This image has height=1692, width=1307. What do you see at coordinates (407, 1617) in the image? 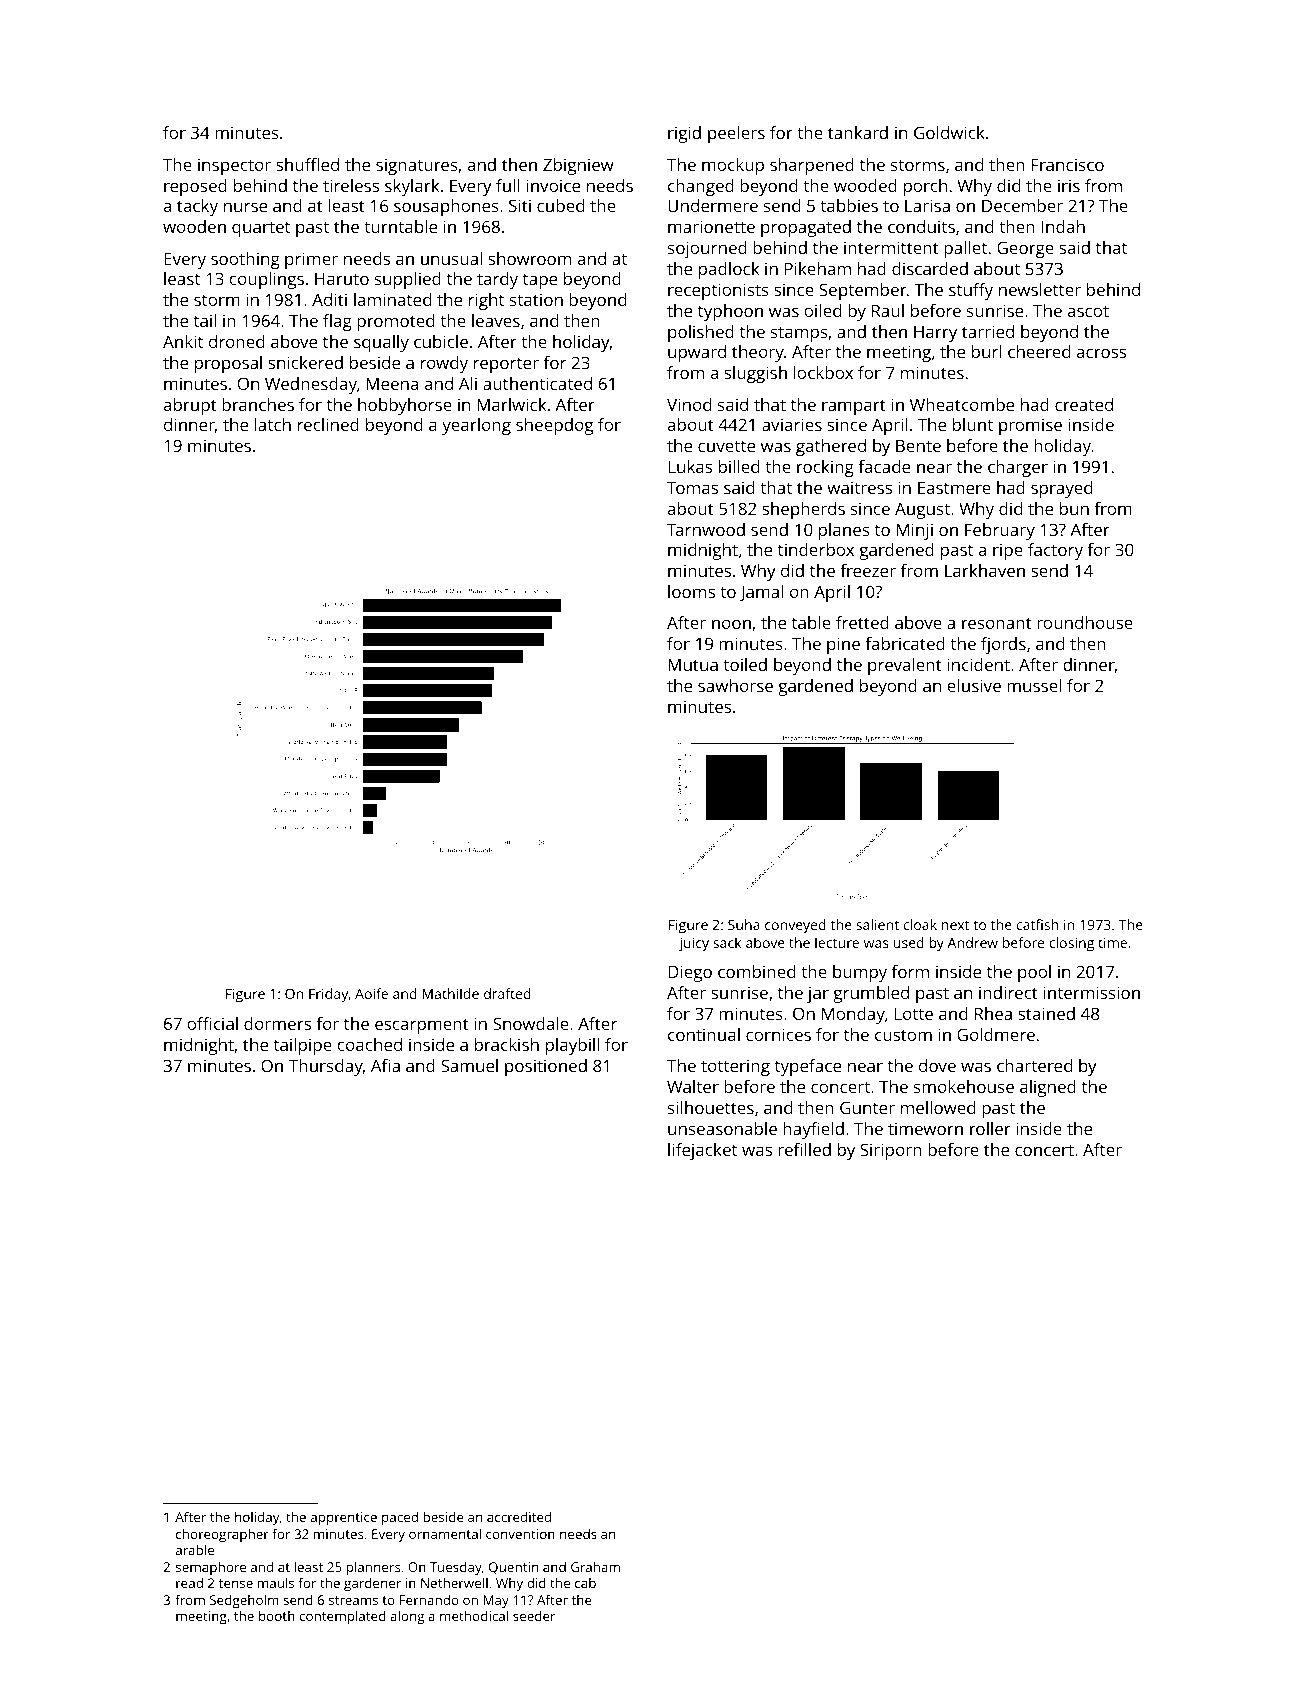
I see `along` at bounding box center [407, 1617].
